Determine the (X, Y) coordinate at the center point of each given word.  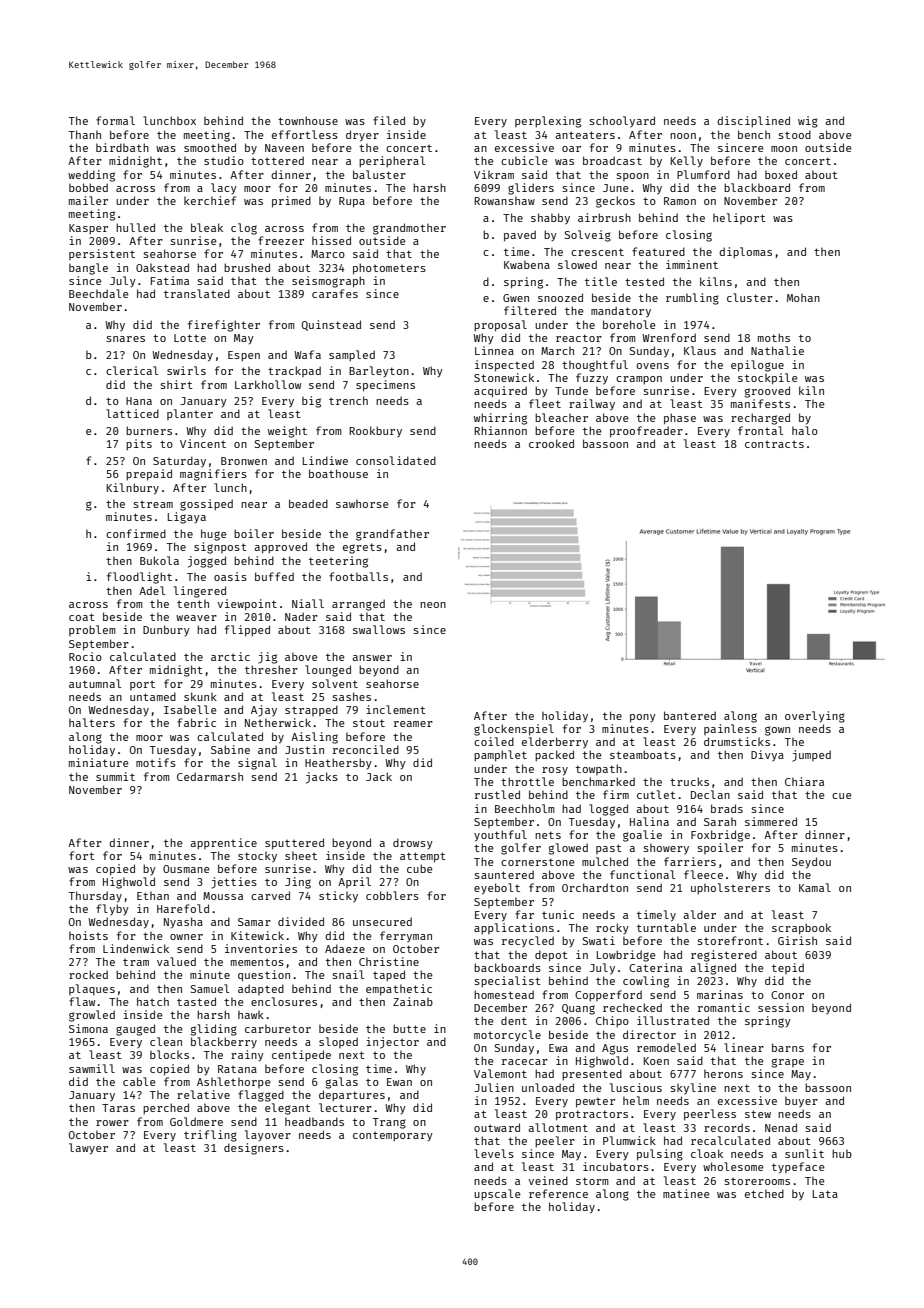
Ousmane (186, 869)
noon (683, 136)
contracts (774, 444)
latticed (132, 413)
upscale (497, 1194)
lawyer (88, 1149)
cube (420, 868)
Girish (797, 940)
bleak (207, 227)
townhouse (308, 120)
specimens (385, 386)
